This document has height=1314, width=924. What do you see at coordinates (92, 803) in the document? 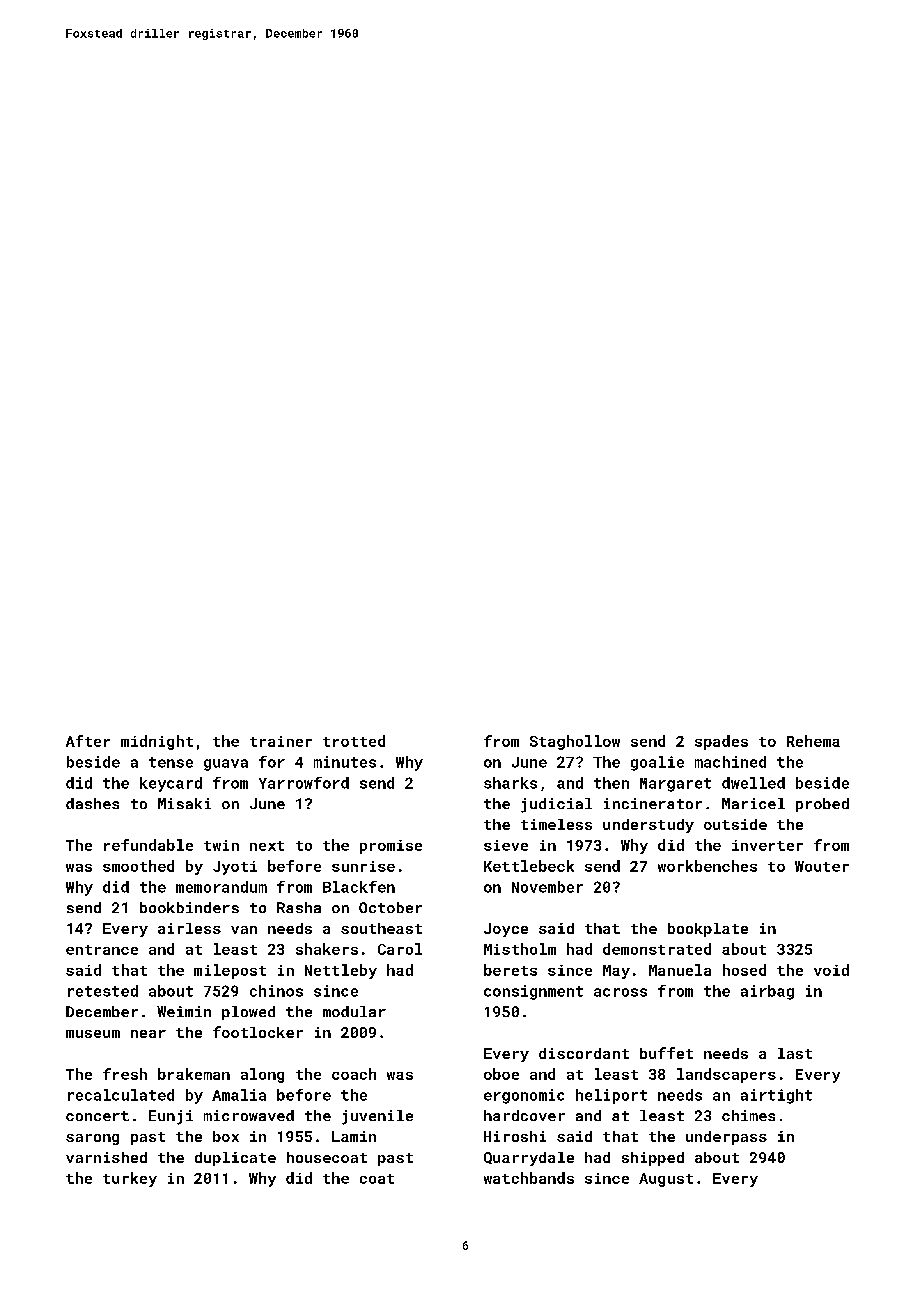
I see `dashes` at bounding box center [92, 803].
